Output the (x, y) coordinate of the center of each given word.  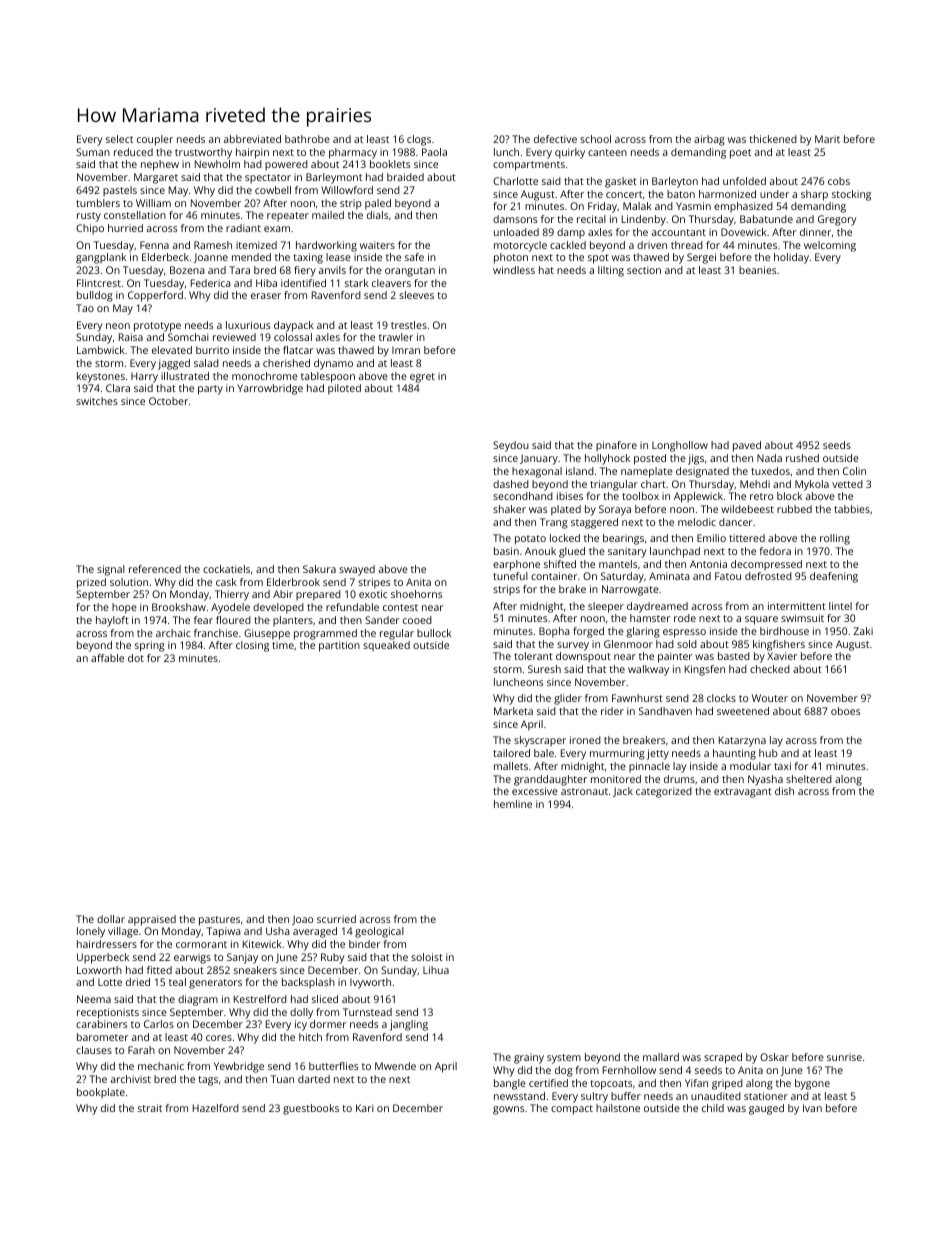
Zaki (863, 631)
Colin (854, 471)
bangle (510, 1084)
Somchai (188, 337)
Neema (94, 999)
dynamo (333, 364)
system (564, 1059)
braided (405, 177)
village (123, 932)
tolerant (533, 656)
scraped (723, 1058)
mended (251, 257)
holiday (791, 258)
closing (252, 646)
